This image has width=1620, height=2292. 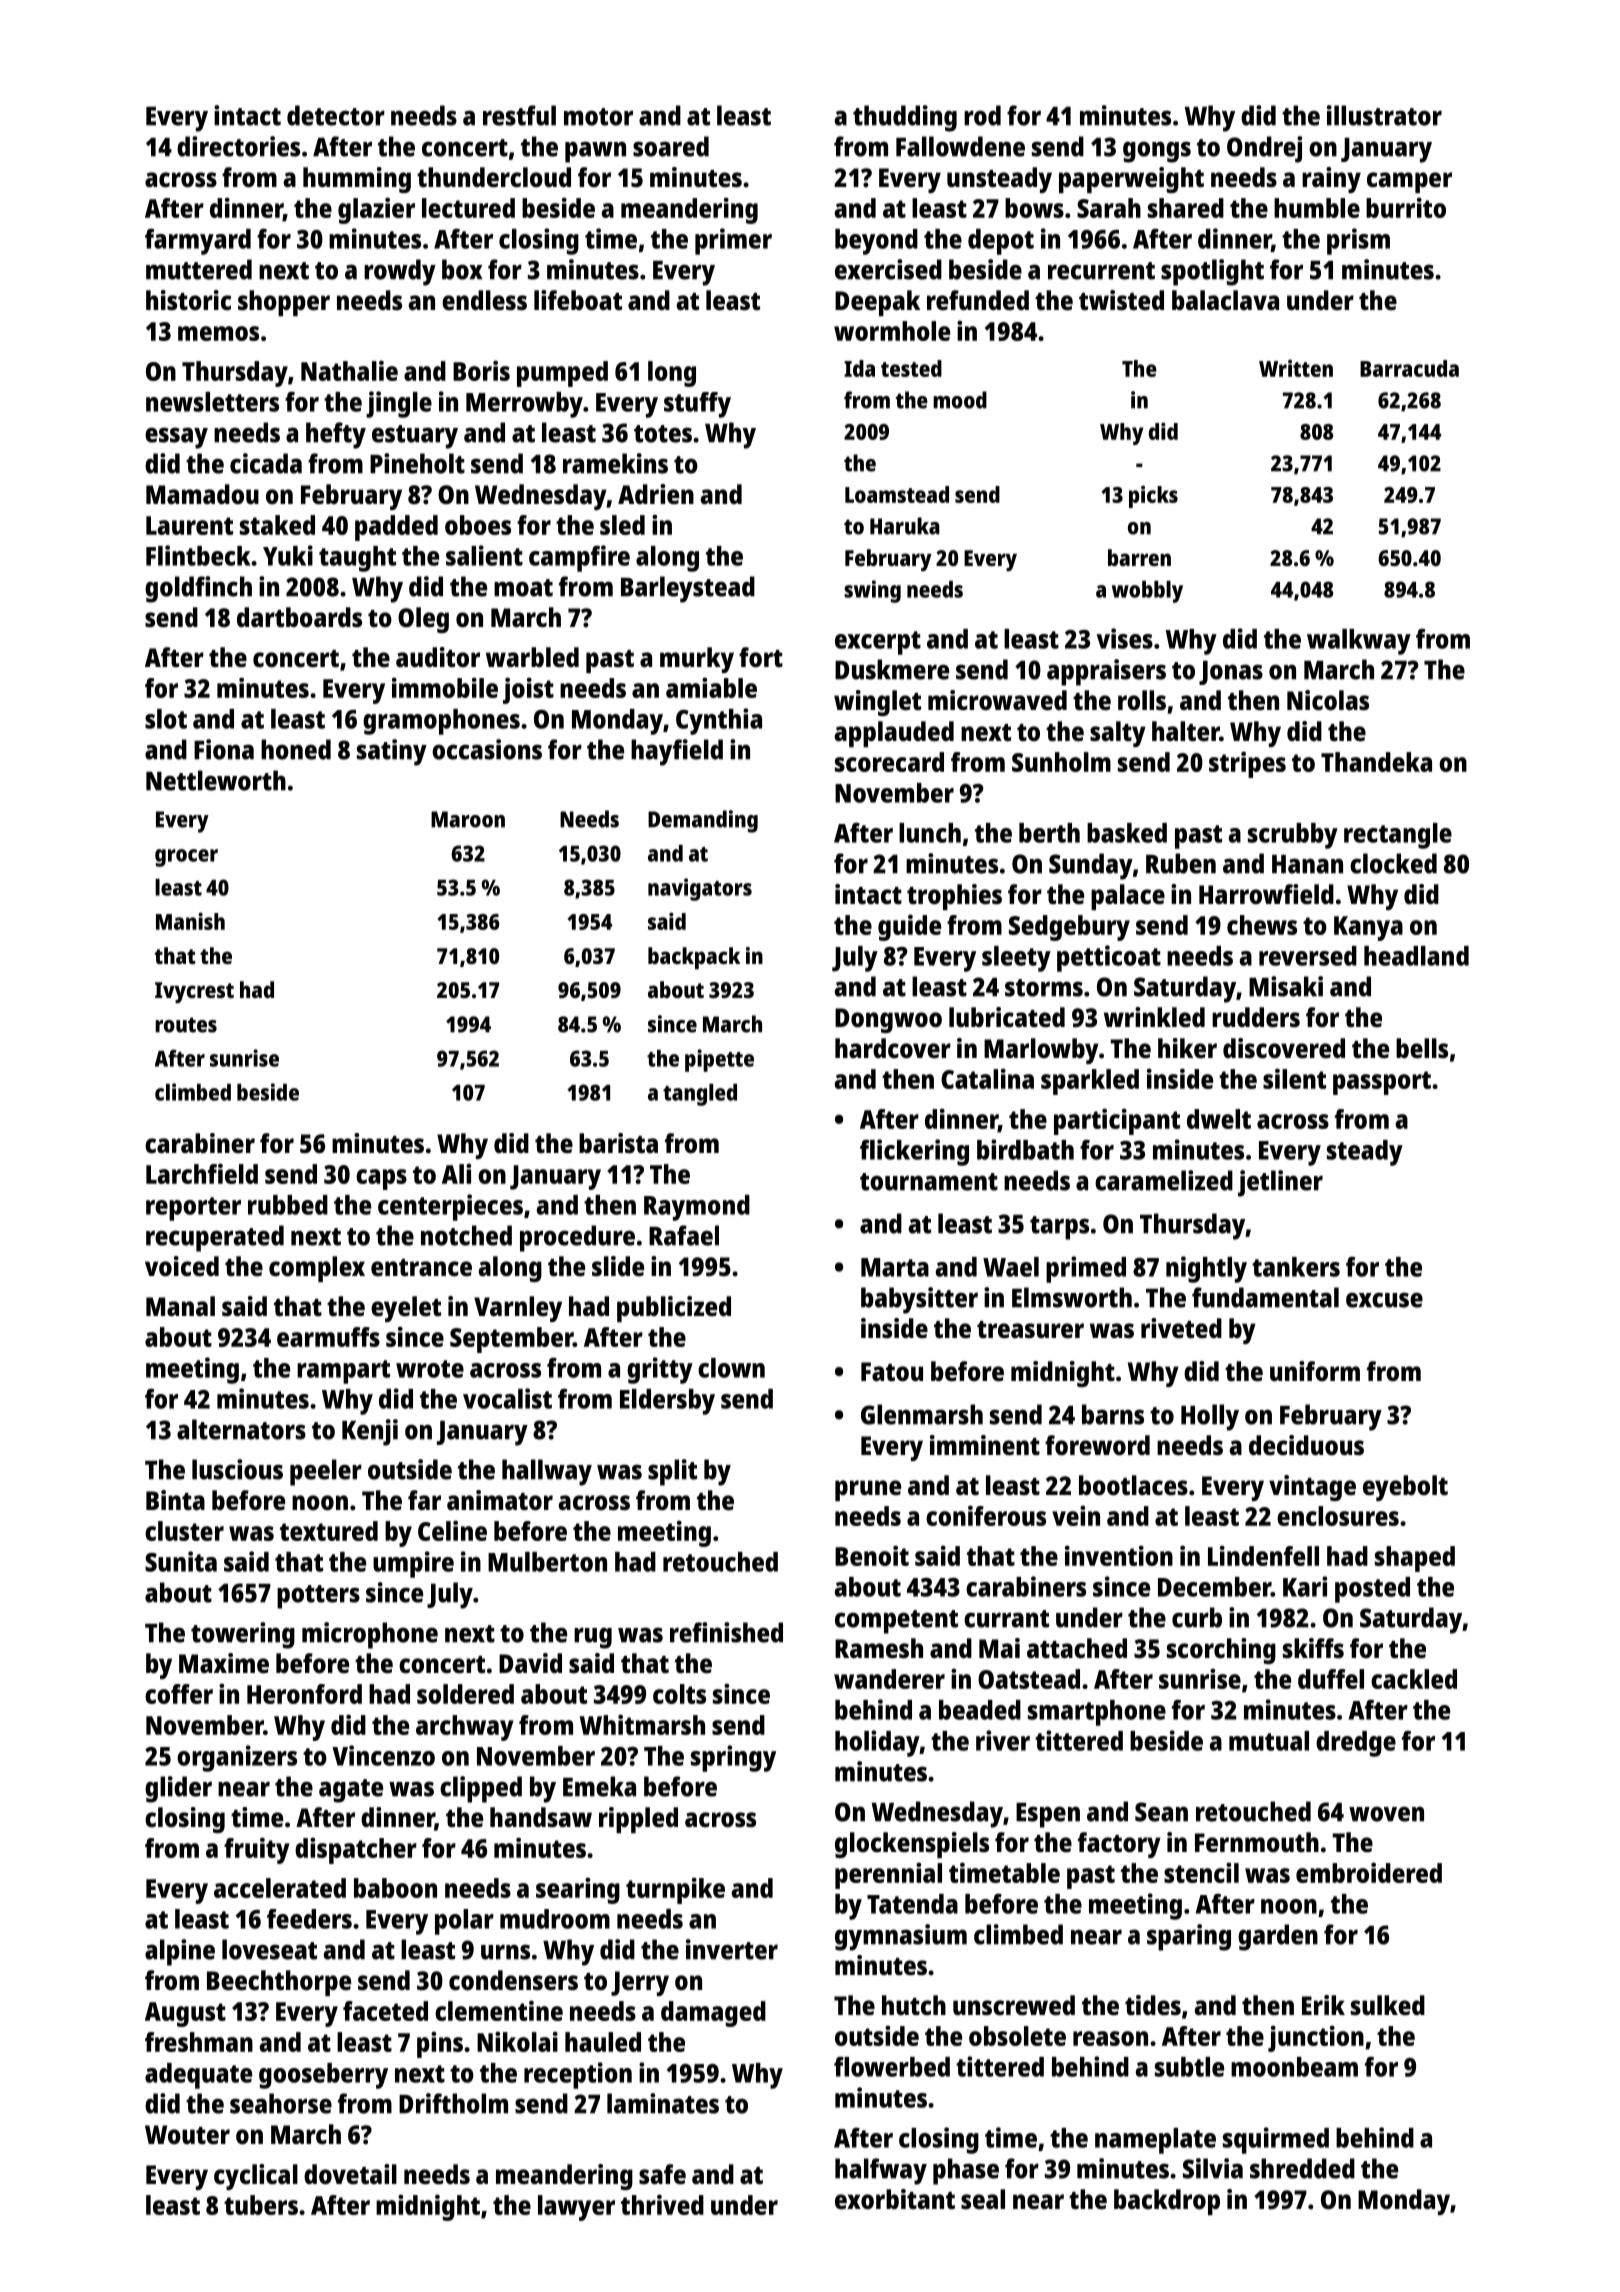 What do you see at coordinates (1189, 1937) in the image?
I see `sparing` at bounding box center [1189, 1937].
